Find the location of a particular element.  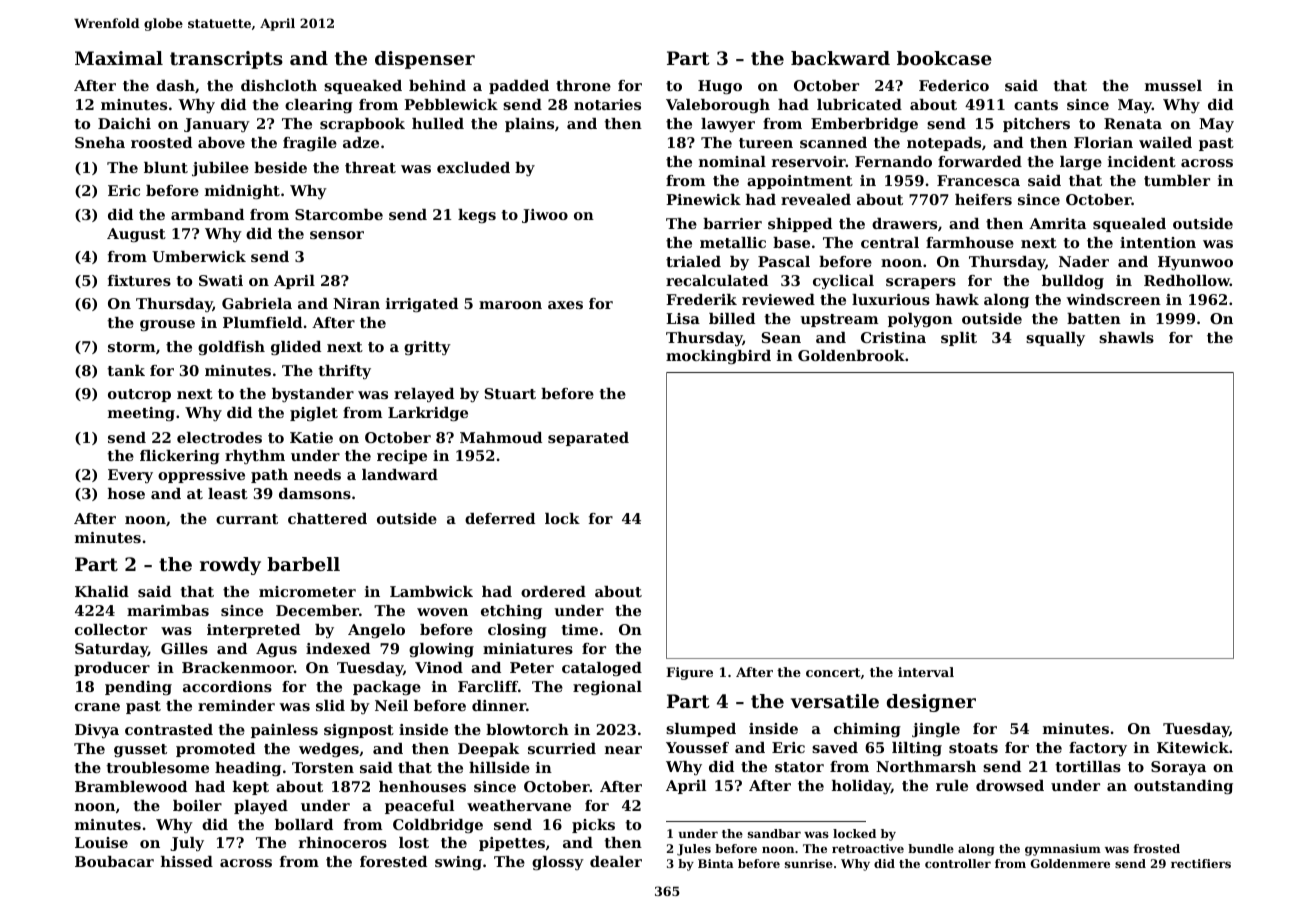

nominal is located at coordinates (732, 161).
